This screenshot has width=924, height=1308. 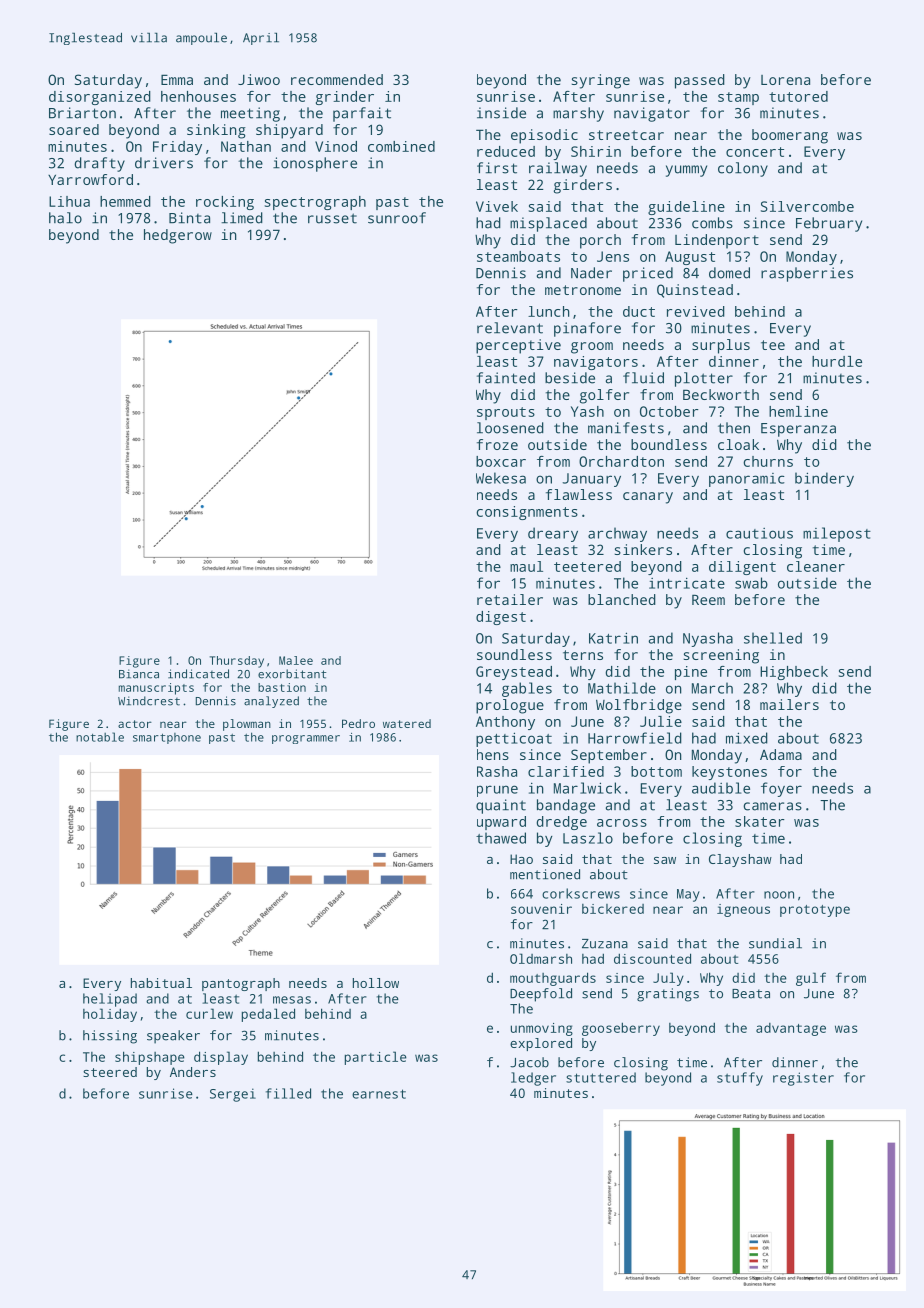 I want to click on Bianca, so click(x=139, y=674).
